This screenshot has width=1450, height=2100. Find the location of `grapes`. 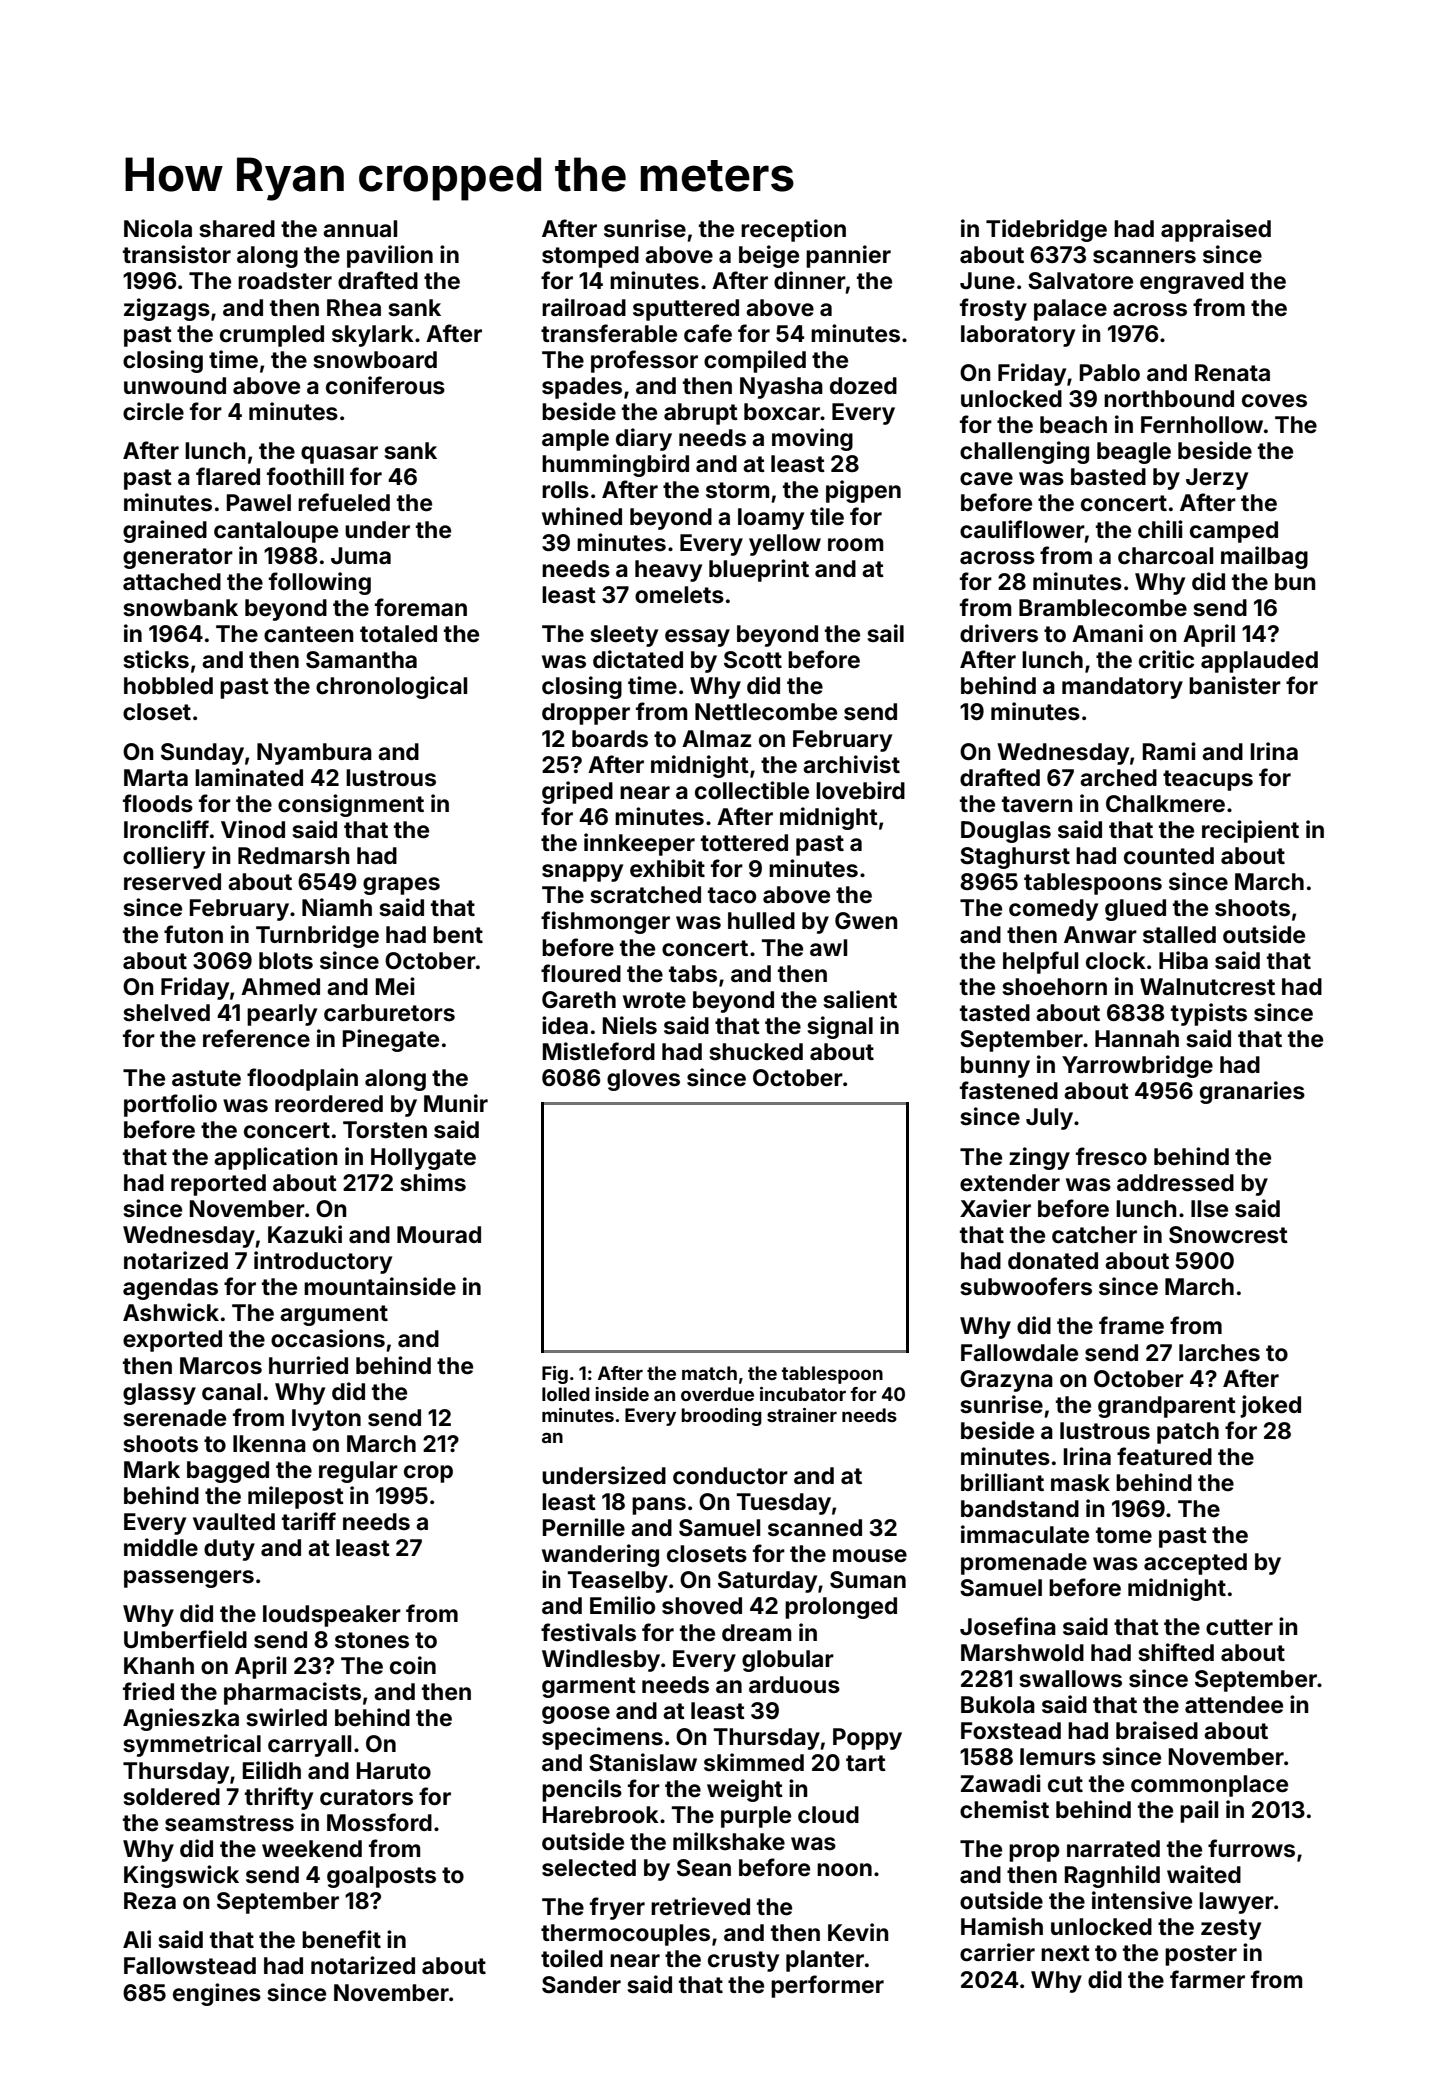

grapes is located at coordinates (401, 886).
